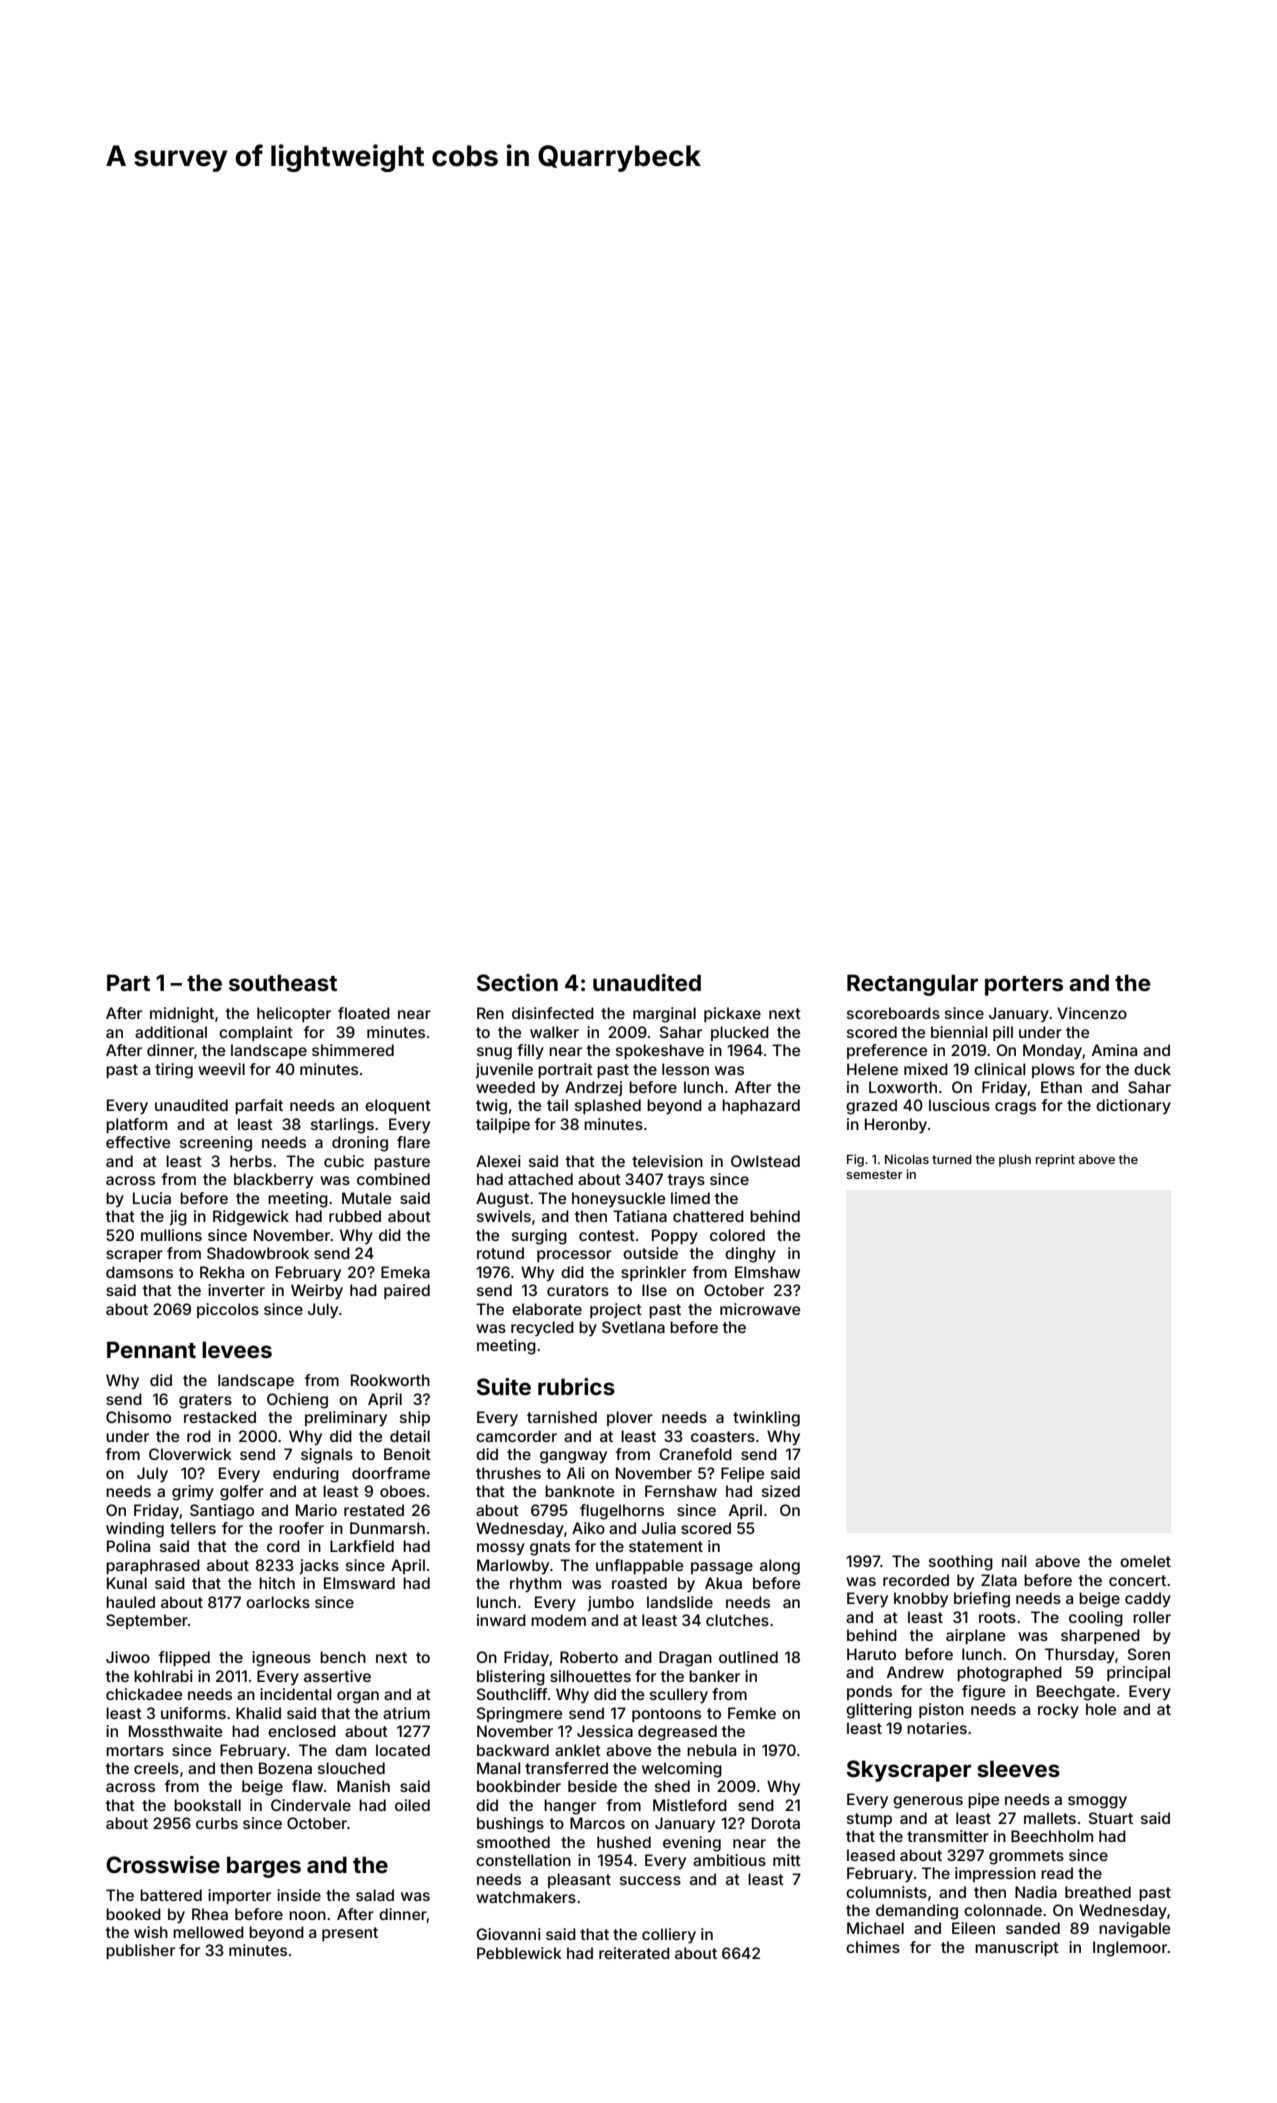  I want to click on Cranefold, so click(696, 1454).
